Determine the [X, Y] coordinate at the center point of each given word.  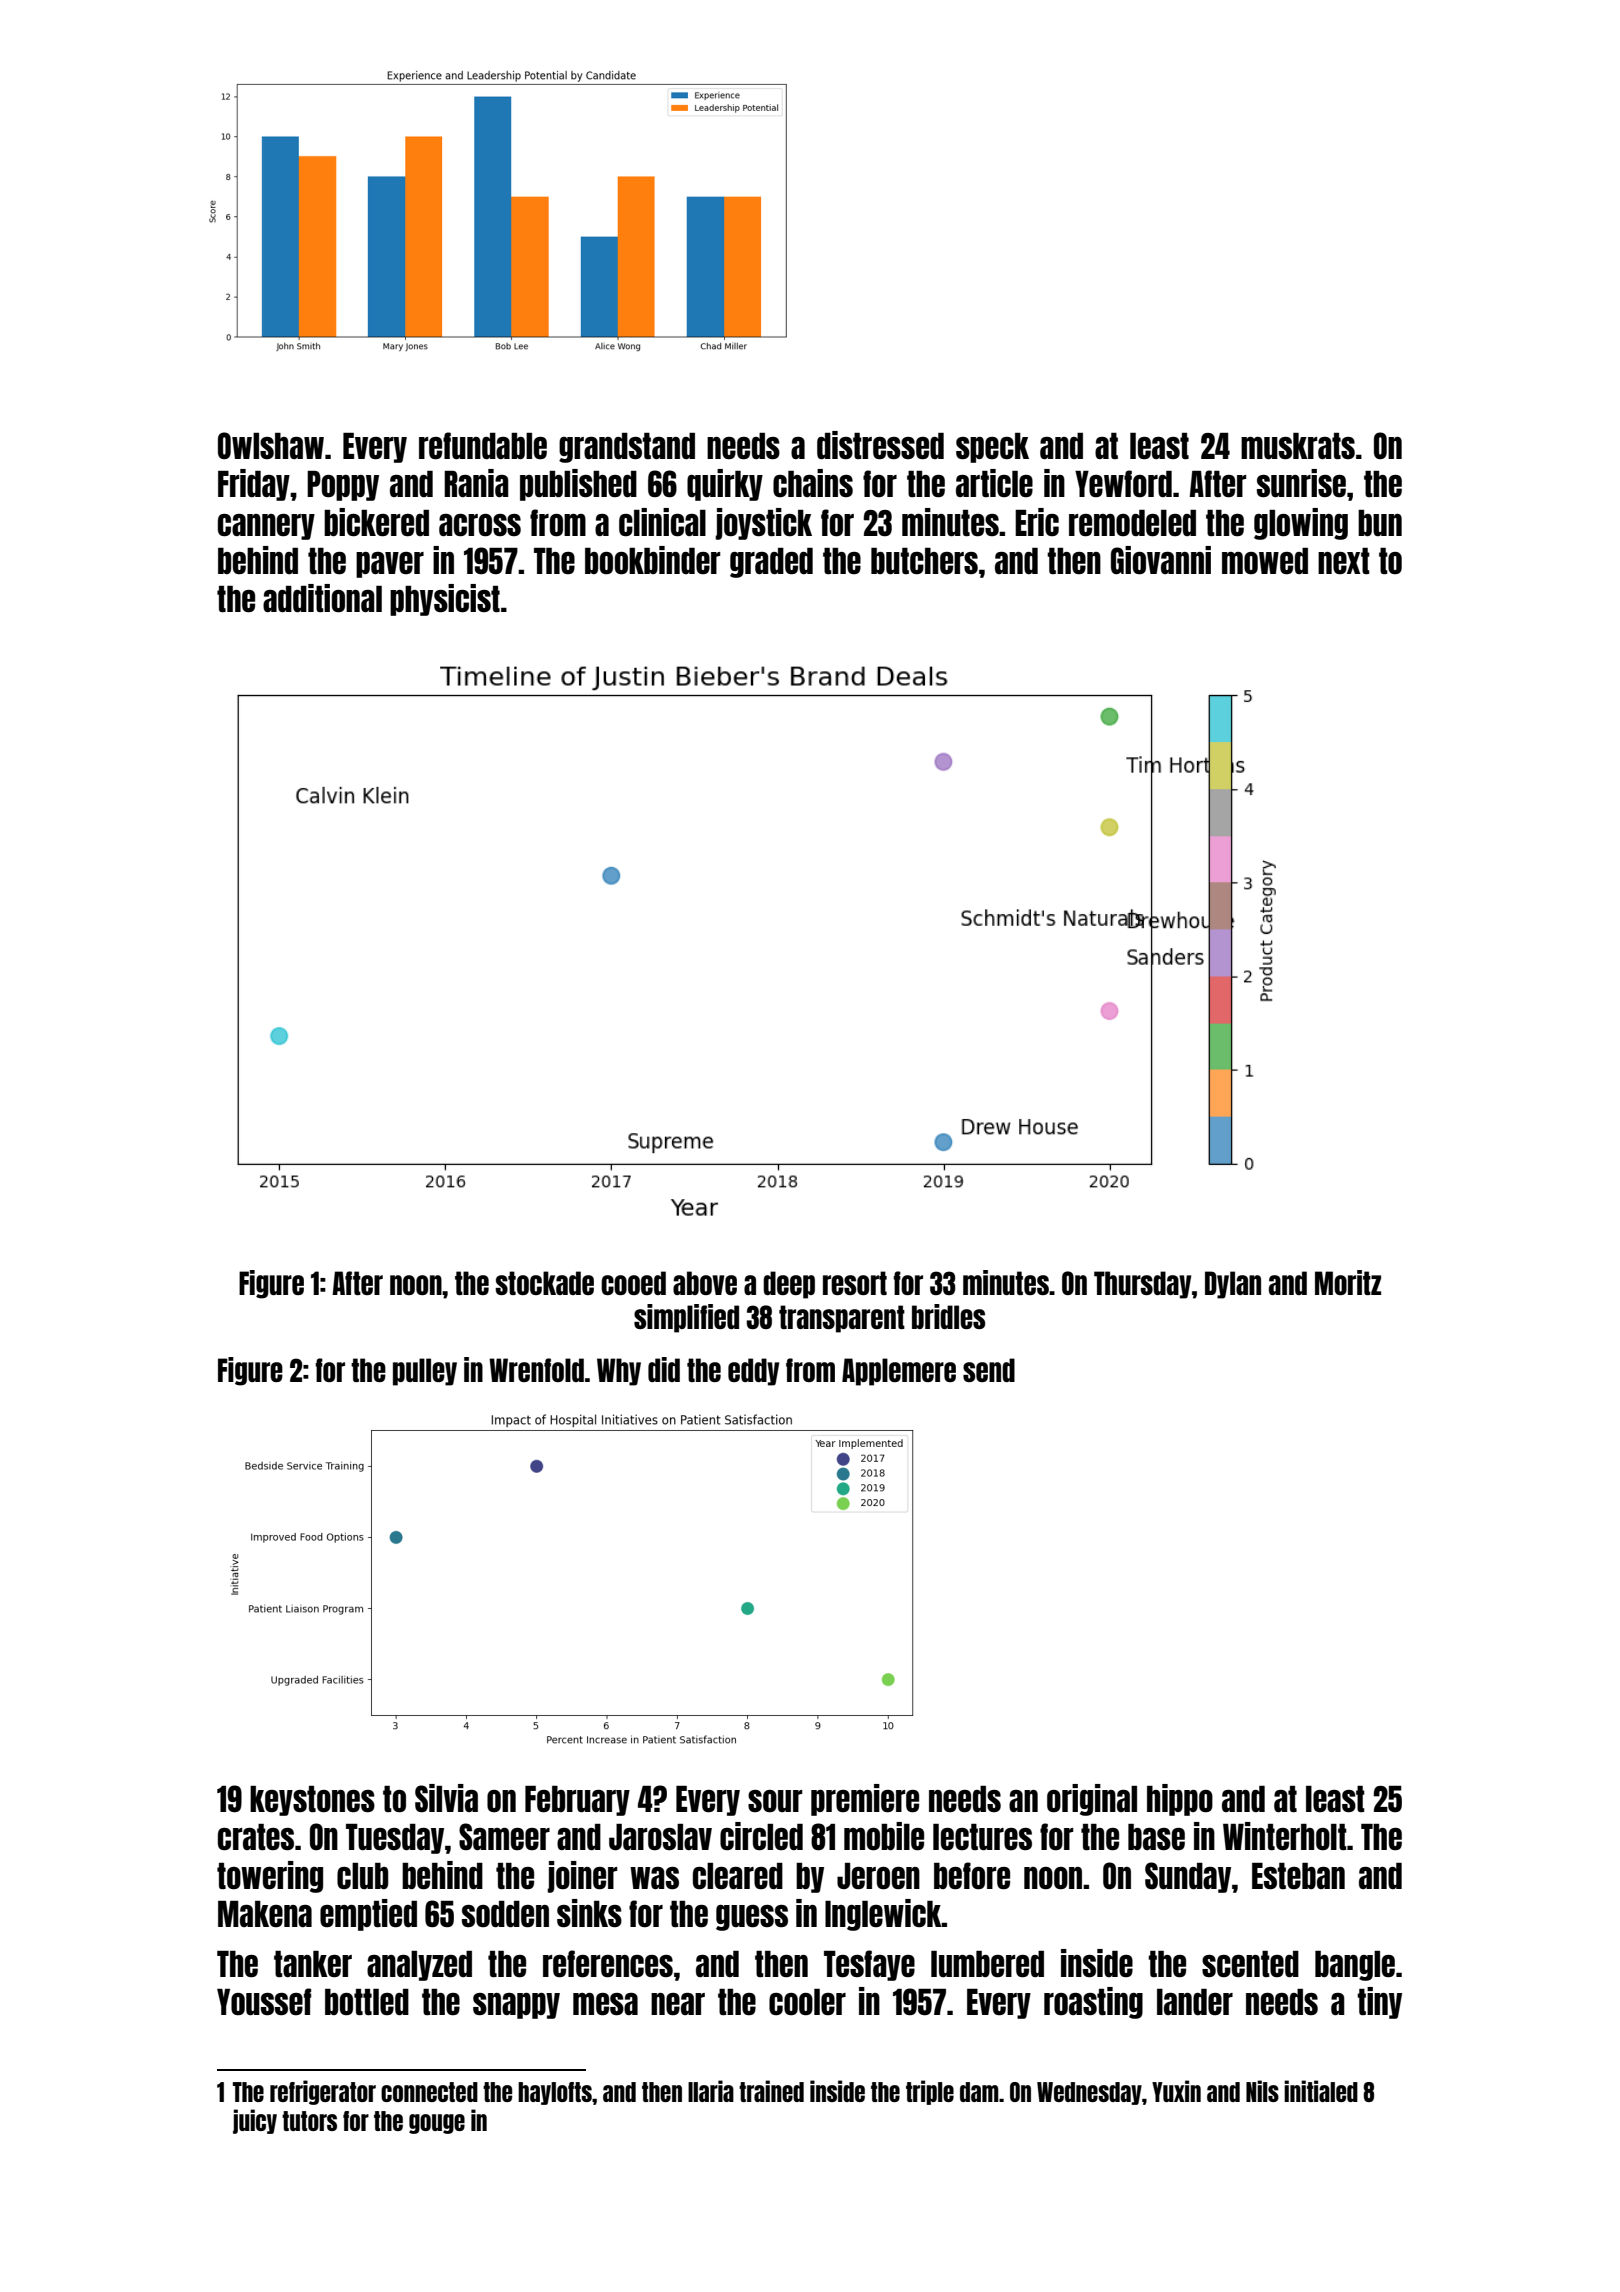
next [1344, 561]
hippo [1180, 1800]
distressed [880, 445]
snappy [516, 2006]
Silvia [446, 1798]
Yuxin [1176, 2091]
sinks [589, 1913]
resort [855, 1283]
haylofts [555, 2093]
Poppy [343, 486]
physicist [445, 600]
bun [1380, 523]
